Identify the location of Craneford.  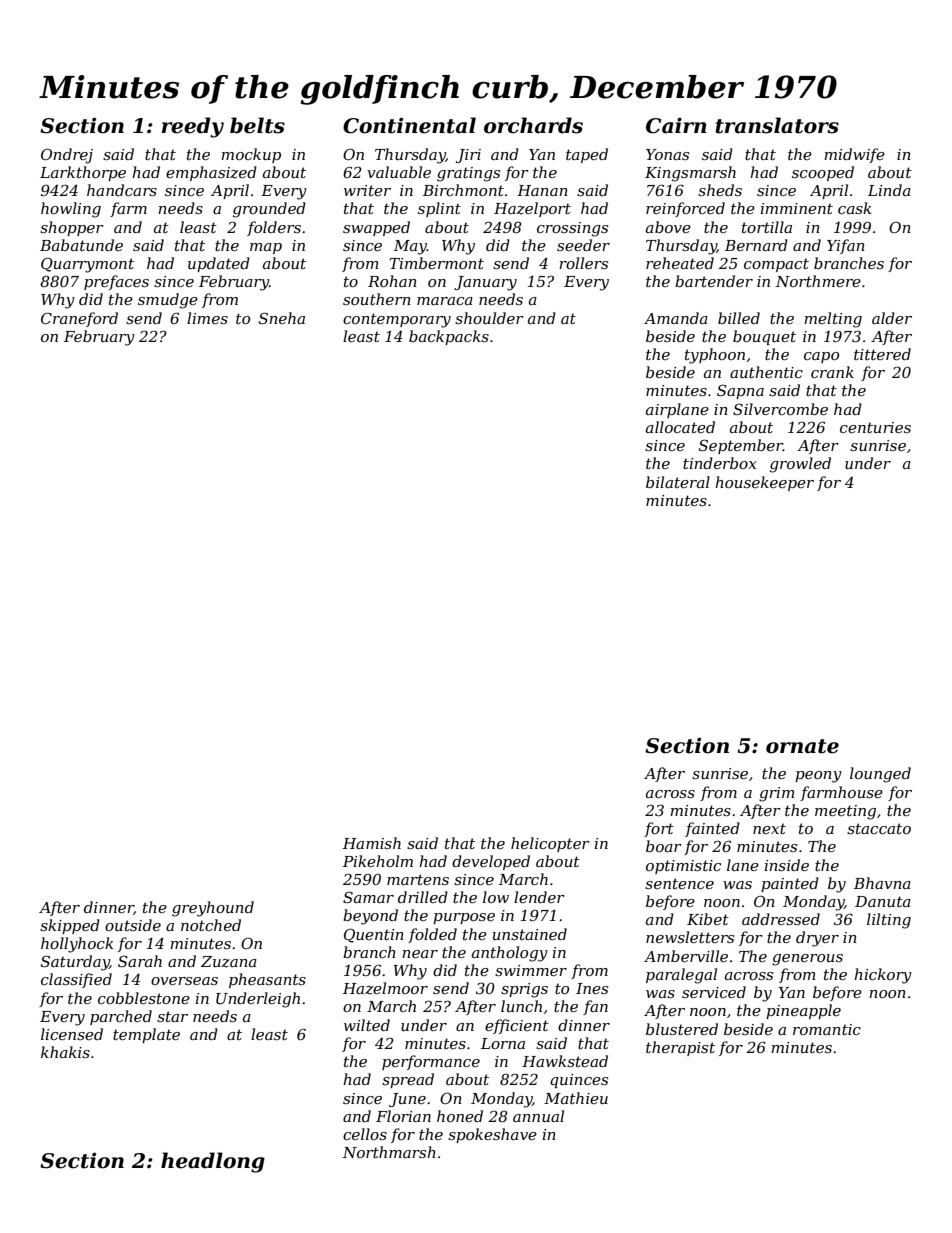
(79, 319).
